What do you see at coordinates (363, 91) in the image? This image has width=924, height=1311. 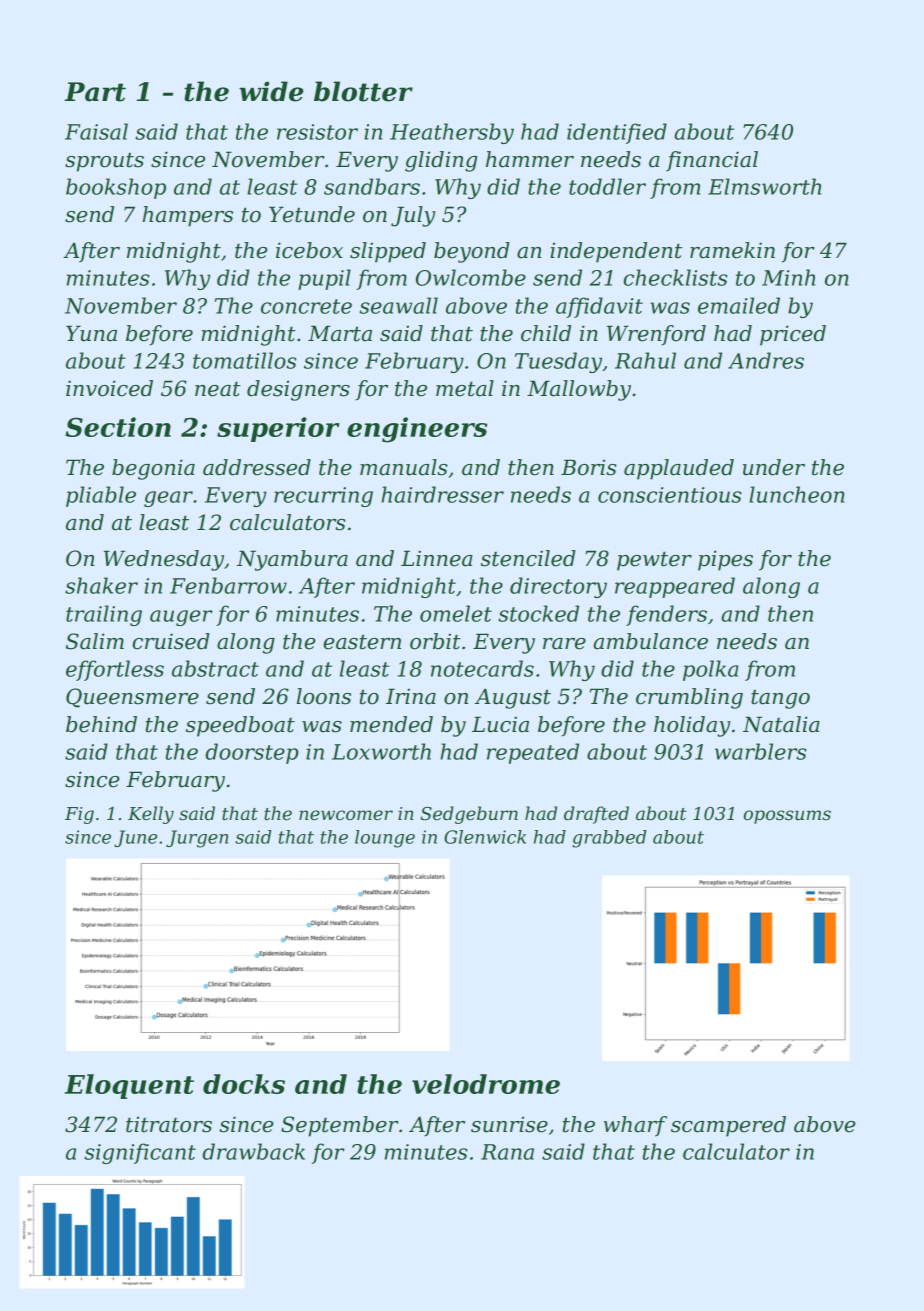 I see `blotter` at bounding box center [363, 91].
